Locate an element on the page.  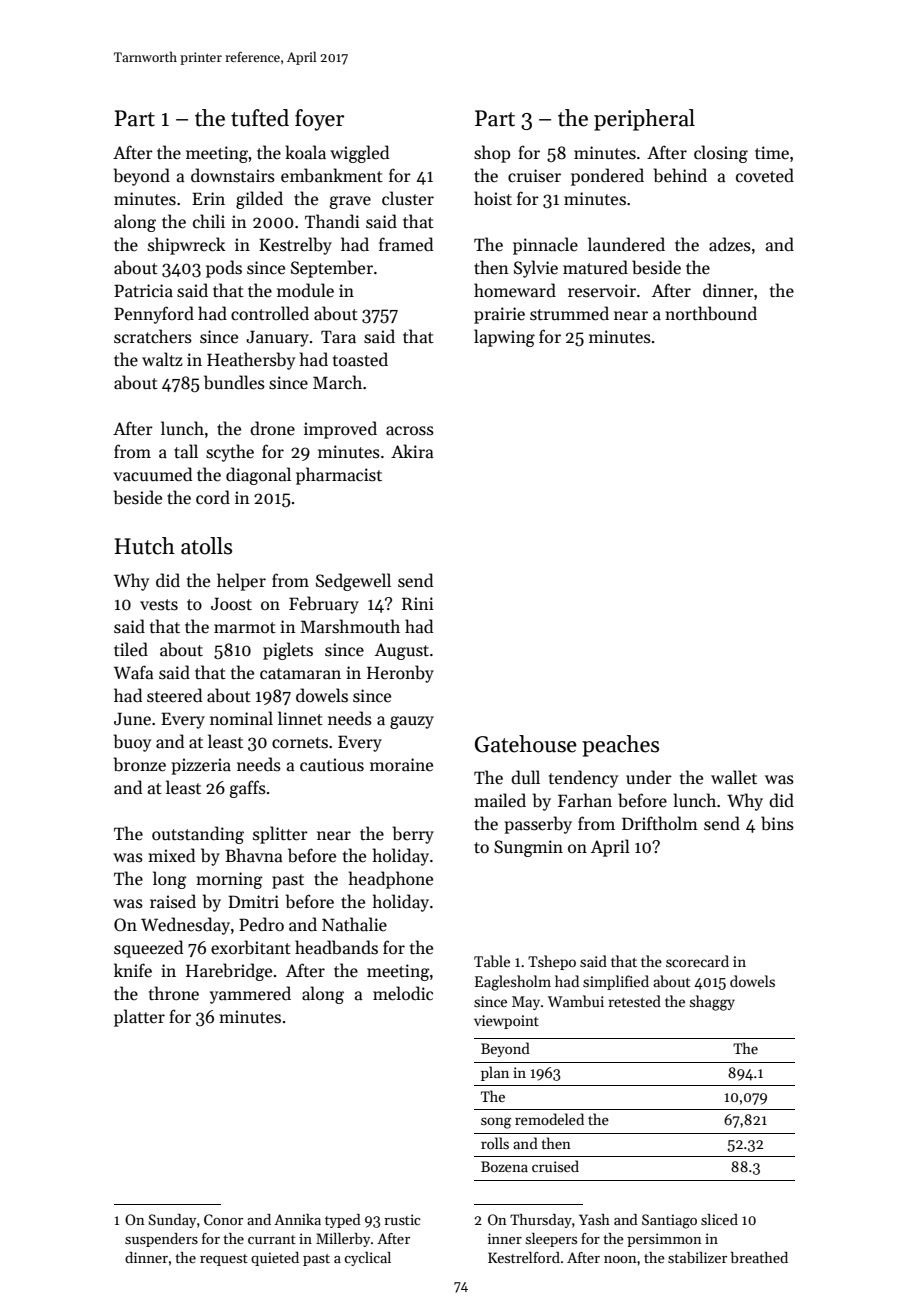
scratchers is located at coordinates (153, 336).
